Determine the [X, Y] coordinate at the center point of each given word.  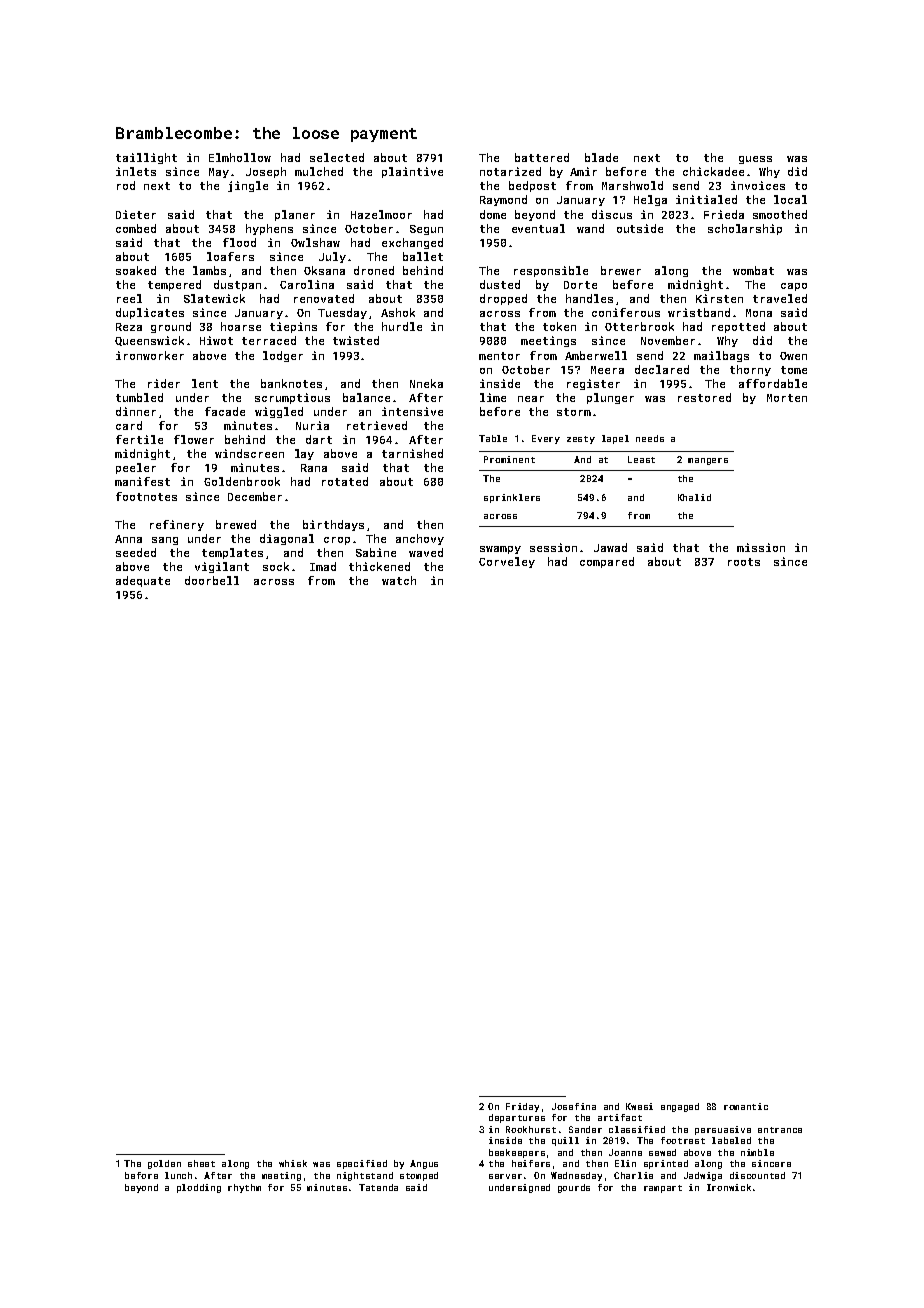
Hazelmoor [381, 214]
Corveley [507, 562]
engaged [680, 1107]
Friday [522, 1107]
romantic [746, 1106]
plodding [199, 1188]
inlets [136, 171]
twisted [356, 340]
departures [517, 1118]
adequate [143, 581]
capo [794, 287]
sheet [201, 1163]
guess [755, 160]
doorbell [212, 580]
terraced [269, 340]
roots [744, 562]
